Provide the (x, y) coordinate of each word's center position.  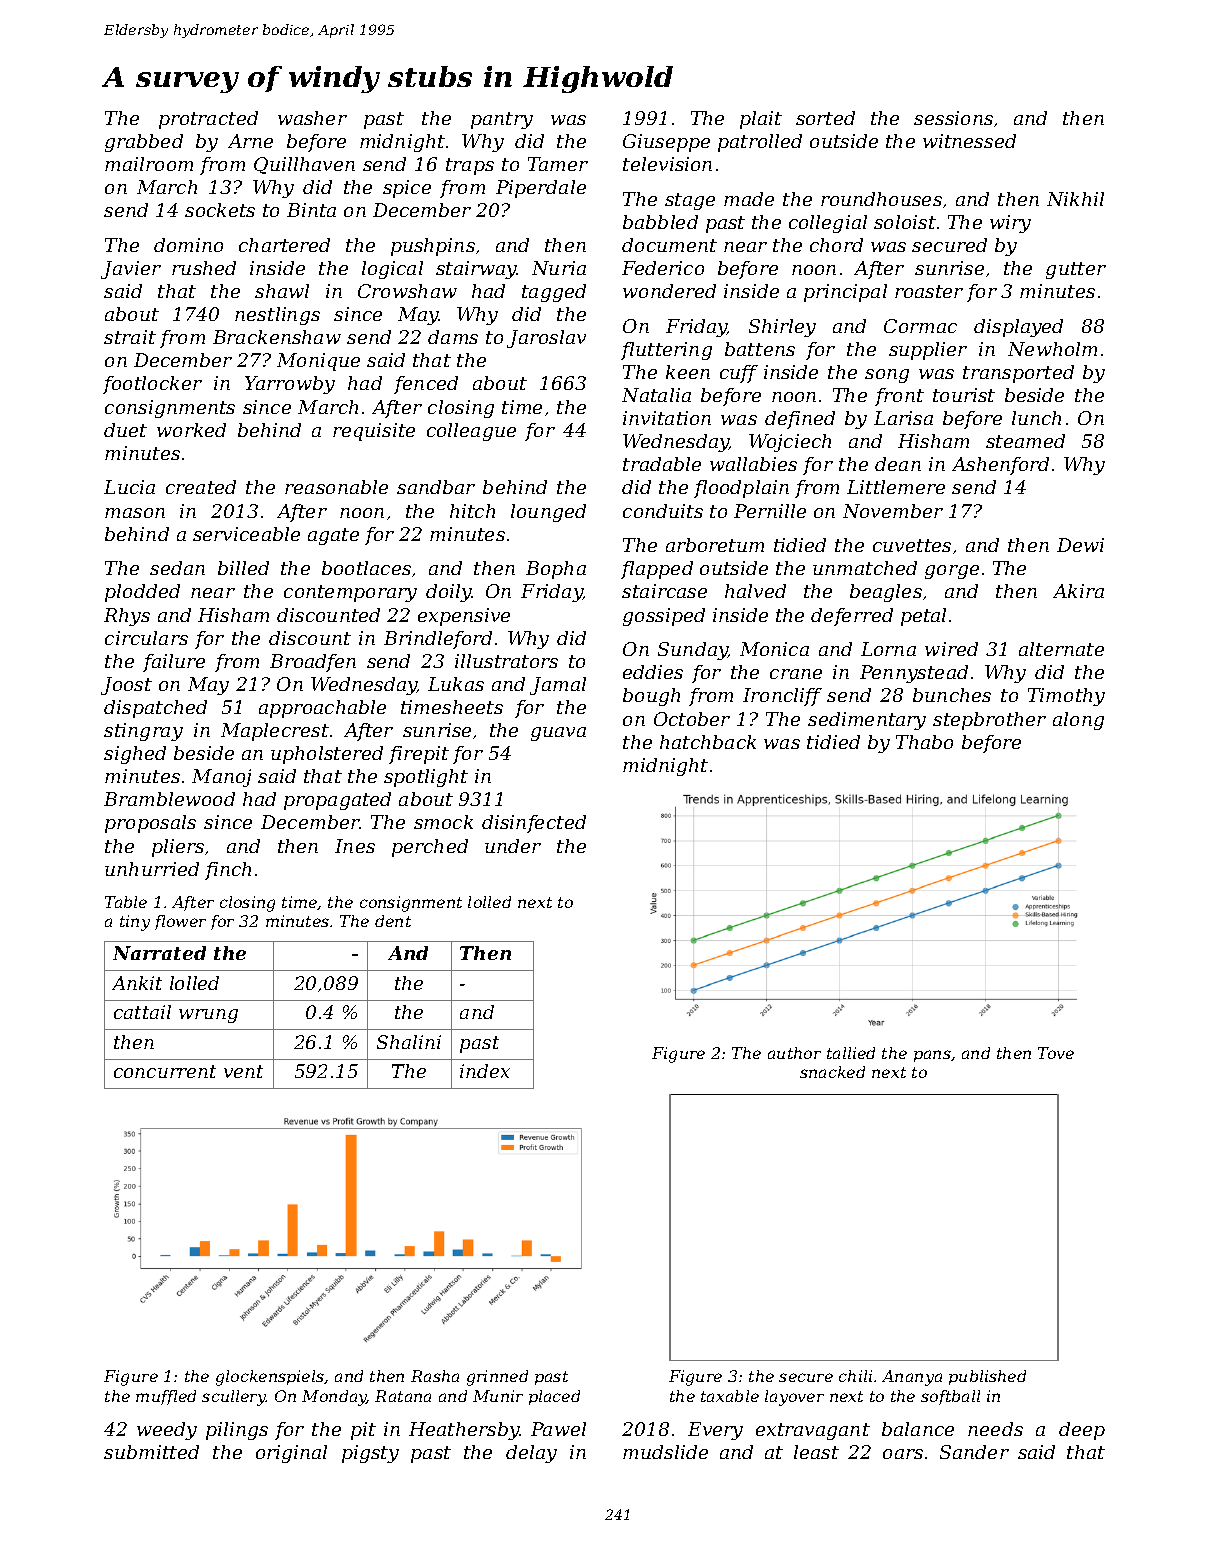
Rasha (435, 1376)
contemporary (350, 593)
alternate (1061, 649)
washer (312, 118)
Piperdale (541, 189)
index (485, 1071)
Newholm (1052, 349)
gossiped (664, 617)
